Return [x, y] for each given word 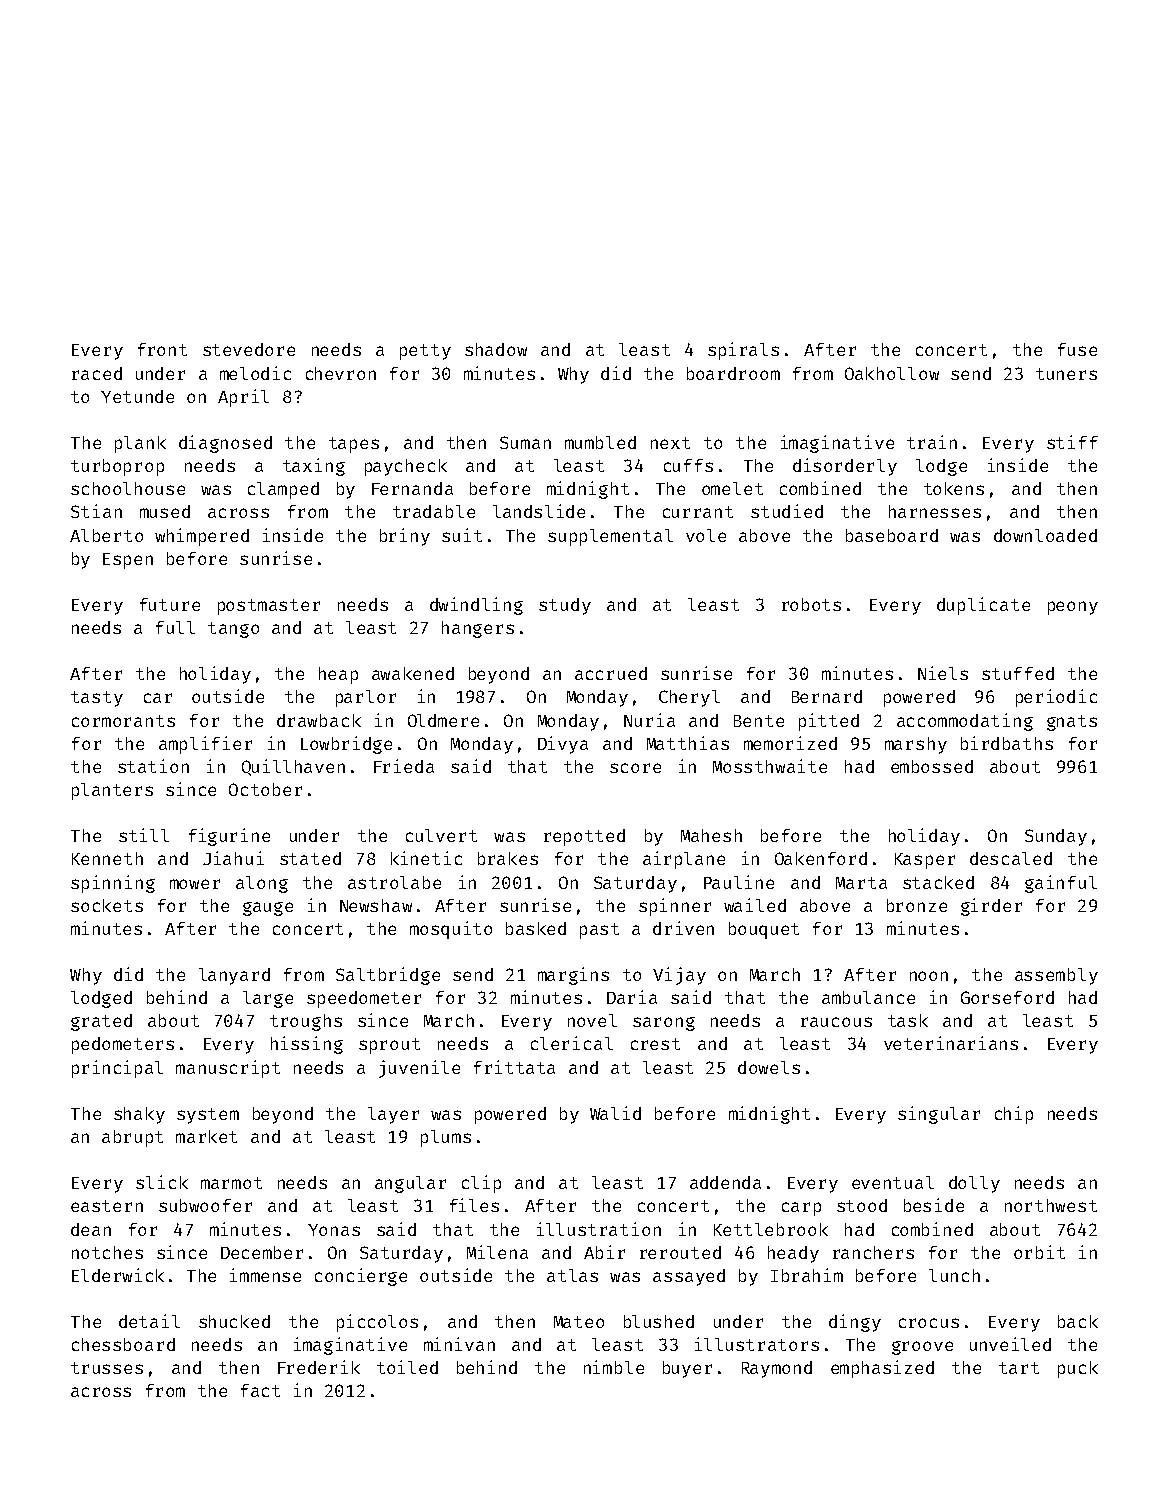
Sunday [1056, 837]
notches [107, 1252]
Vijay [679, 976]
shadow [496, 349]
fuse [1077, 349]
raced [97, 373]
